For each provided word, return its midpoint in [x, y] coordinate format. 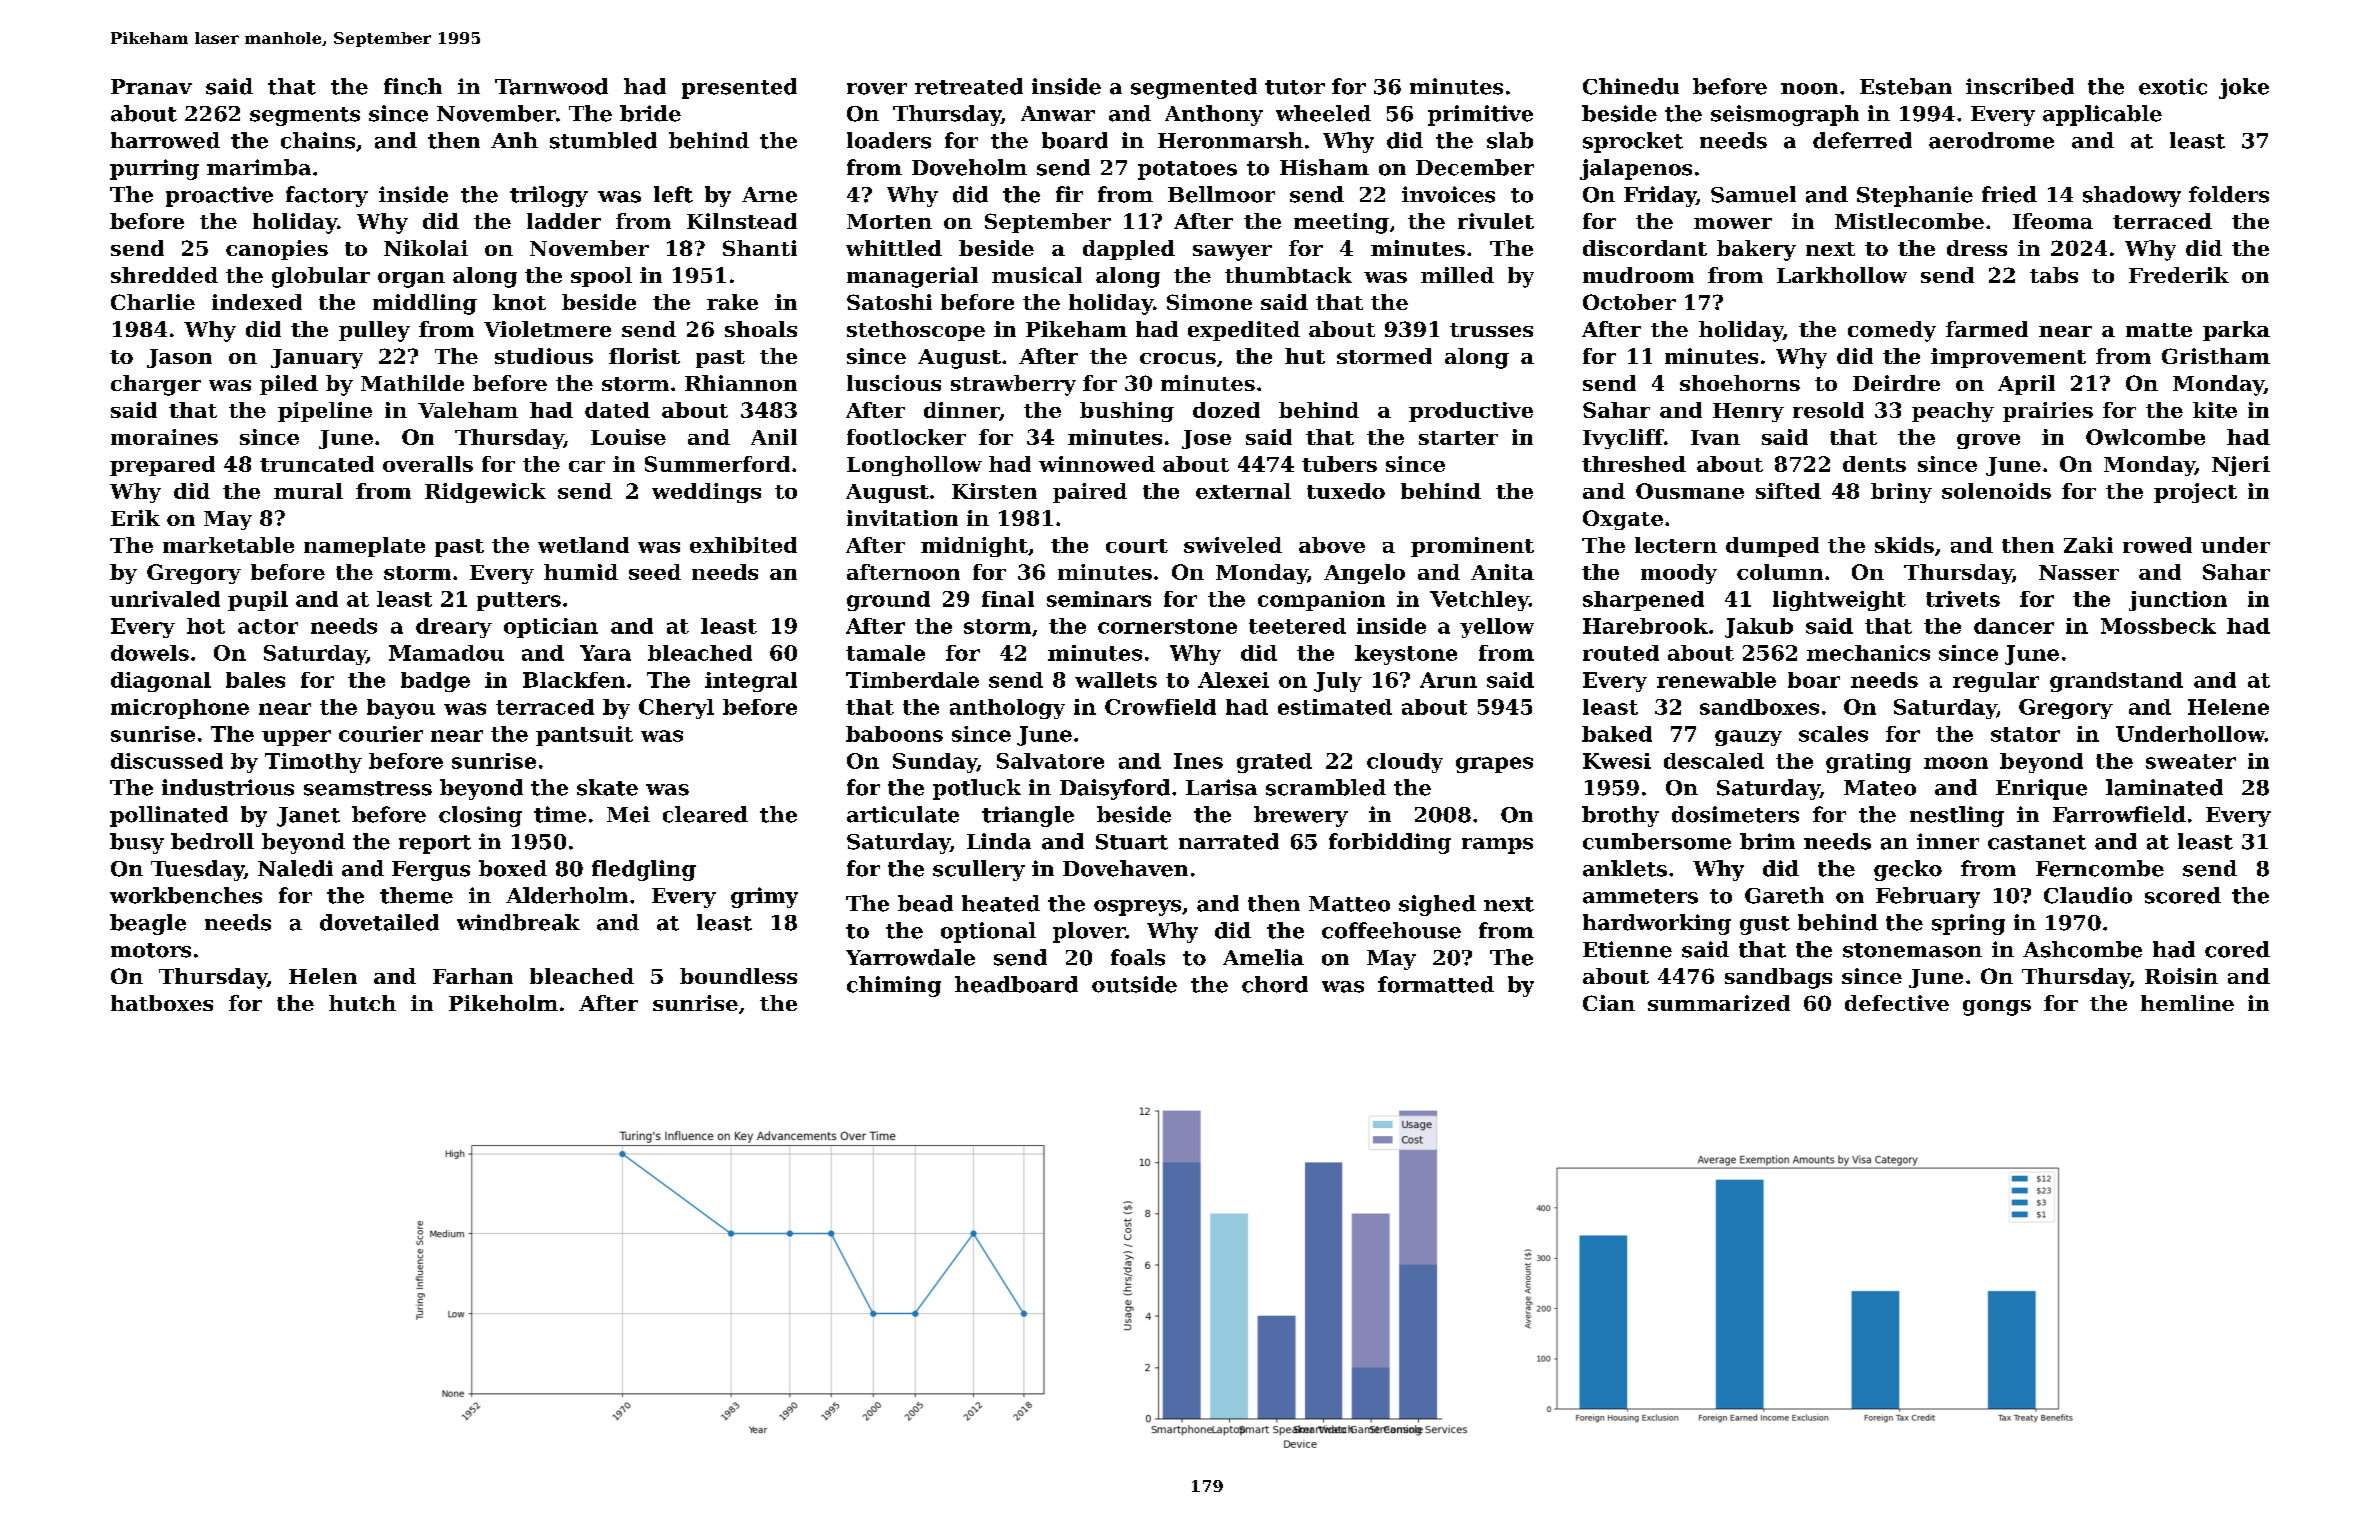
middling [425, 304]
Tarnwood [551, 86]
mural [308, 491]
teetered [1297, 626]
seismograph [1785, 115]
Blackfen [574, 680]
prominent [1472, 547]
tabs [2054, 275]
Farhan [473, 976]
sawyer [1232, 253]
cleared [705, 814]
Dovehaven [1125, 868]
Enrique [2041, 789]
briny [1901, 493]
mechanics [1868, 653]
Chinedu [1631, 86]
